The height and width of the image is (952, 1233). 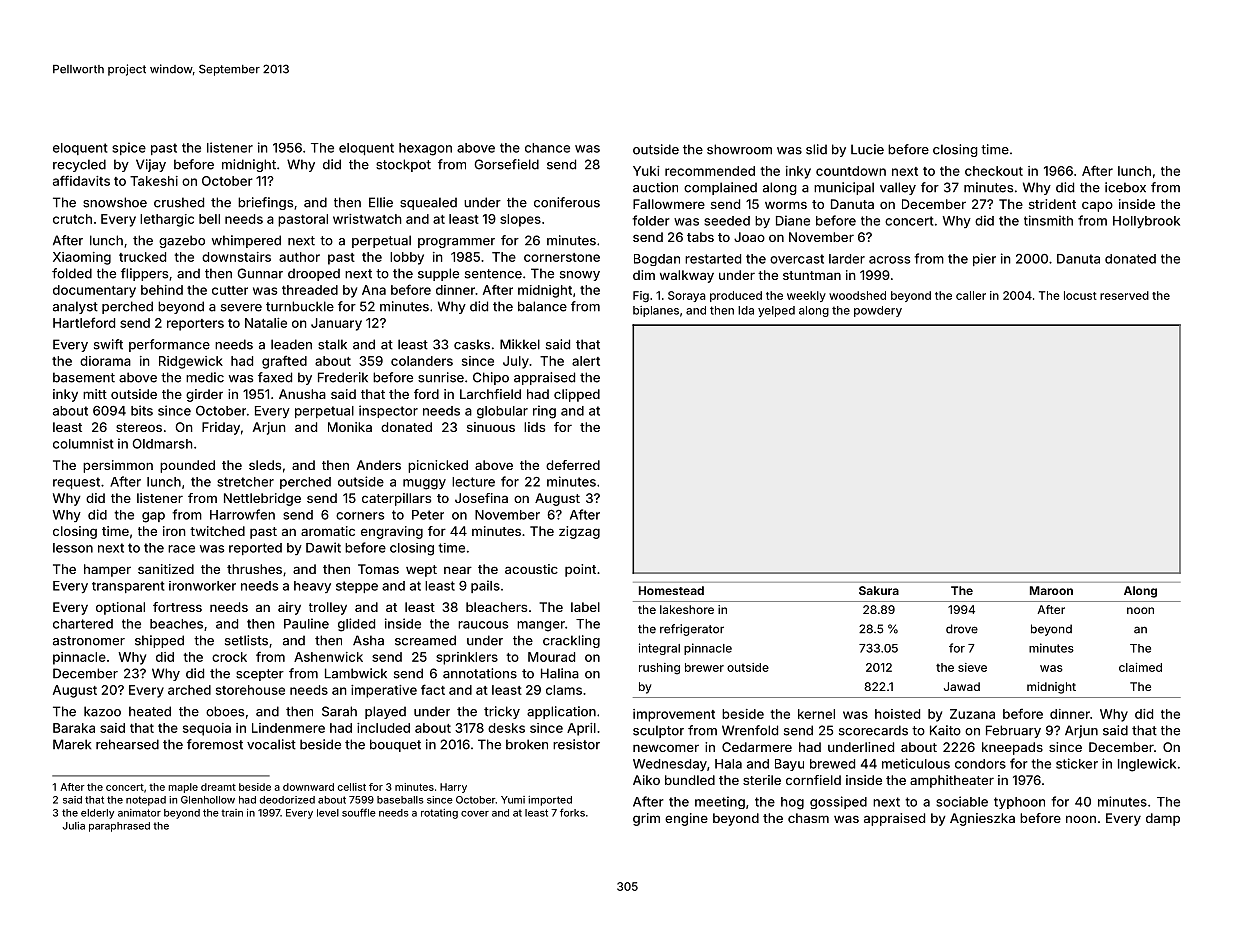 What do you see at coordinates (651, 220) in the image?
I see `folder` at bounding box center [651, 220].
